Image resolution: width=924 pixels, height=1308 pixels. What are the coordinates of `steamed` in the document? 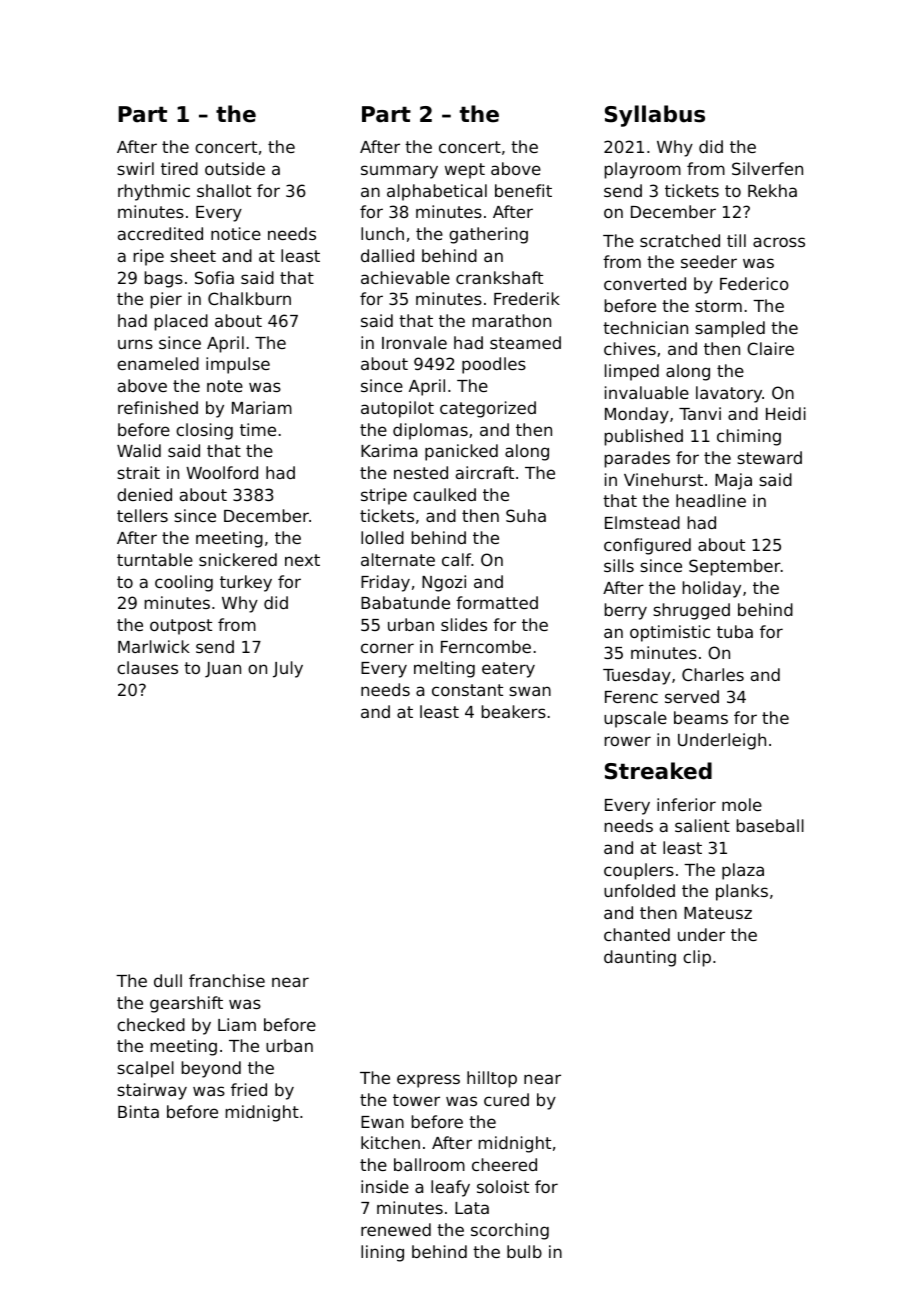 It's located at (525, 342).
